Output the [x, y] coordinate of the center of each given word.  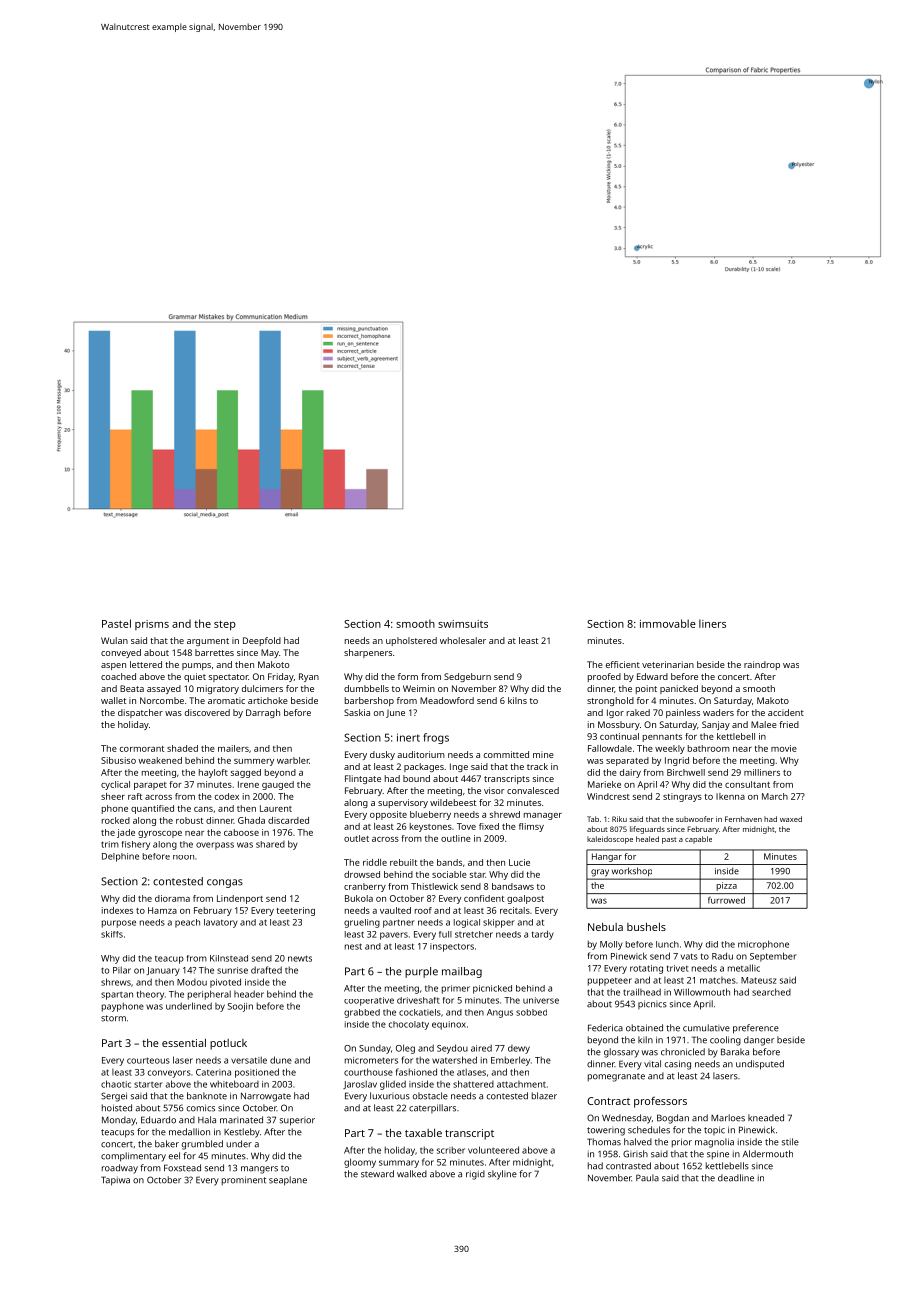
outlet [356, 838]
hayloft [213, 773]
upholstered [411, 641]
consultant [747, 784]
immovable [668, 623]
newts [300, 958]
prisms [152, 625]
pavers [394, 936]
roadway [120, 1169]
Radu [722, 956]
